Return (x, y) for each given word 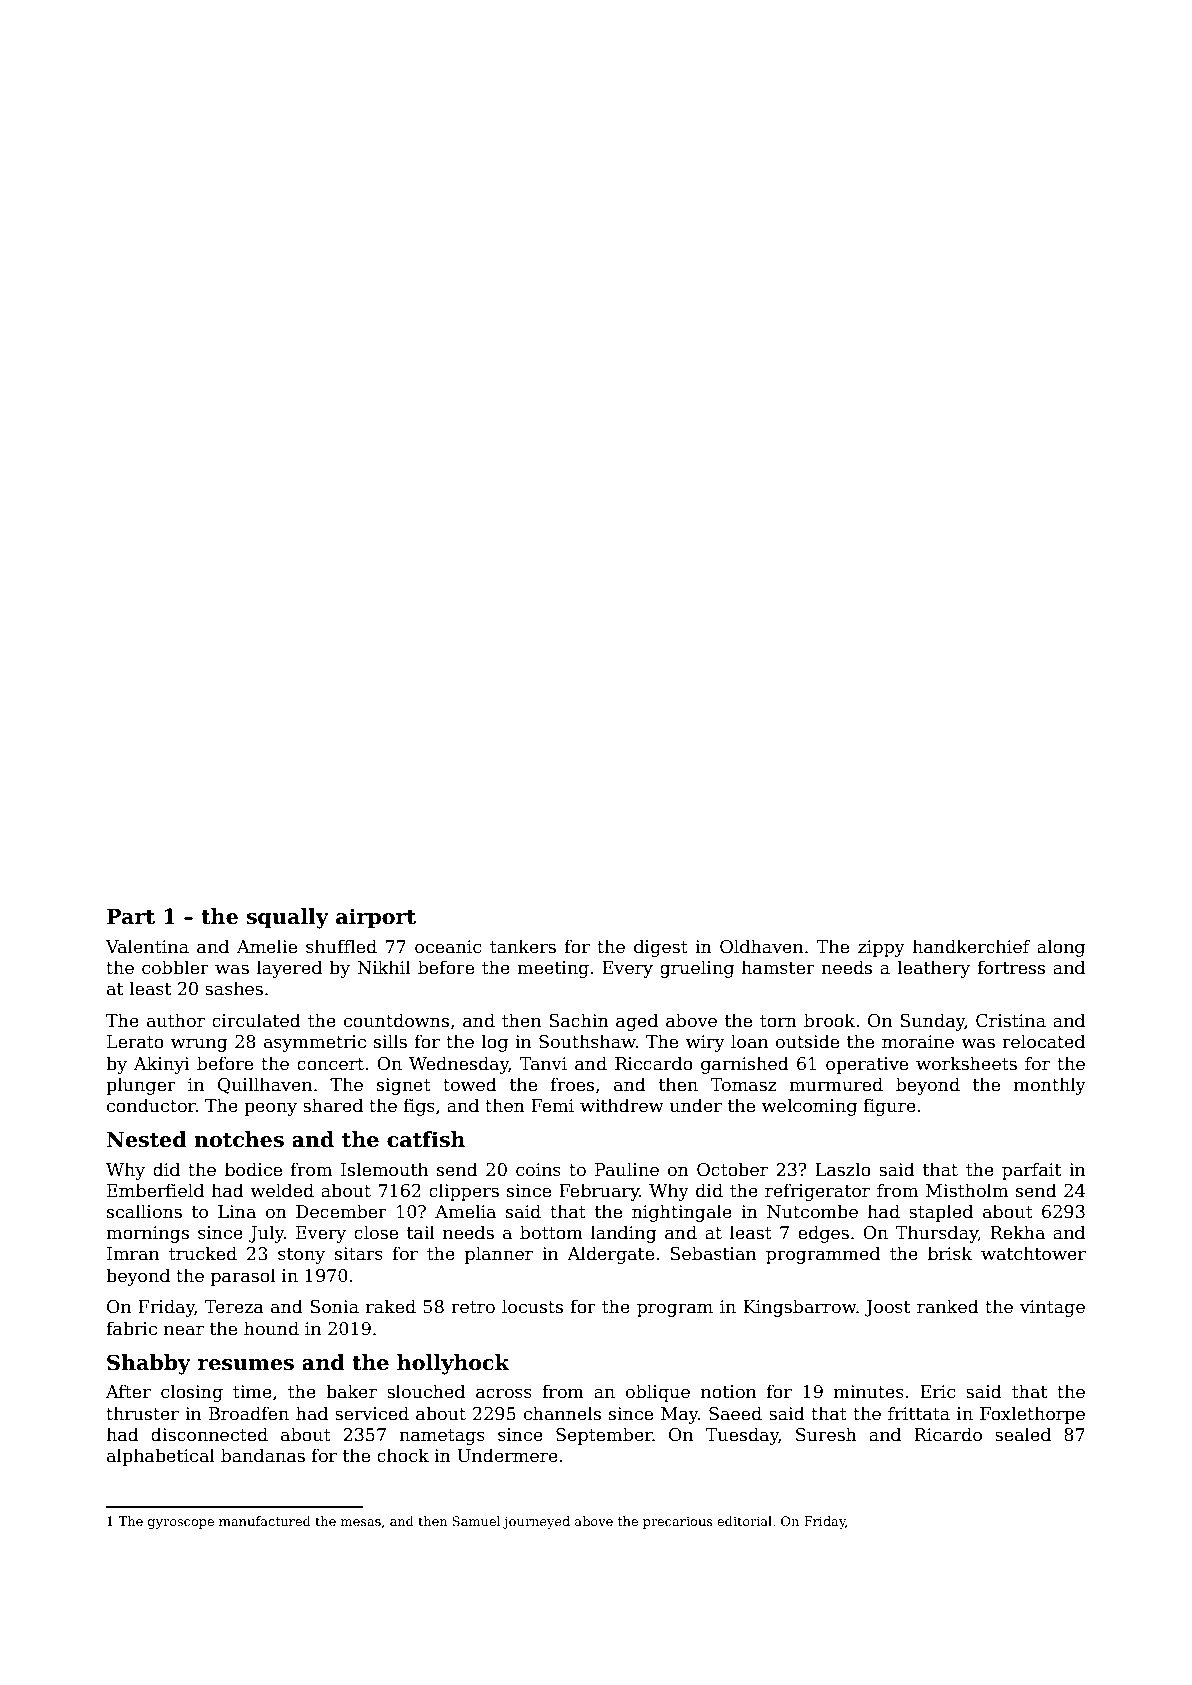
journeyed (536, 1522)
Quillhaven (265, 1085)
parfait (1031, 1171)
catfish (426, 1139)
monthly (1050, 1086)
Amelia (465, 1211)
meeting (553, 969)
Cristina (1011, 1021)
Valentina (147, 946)
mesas (361, 1522)
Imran (133, 1254)
